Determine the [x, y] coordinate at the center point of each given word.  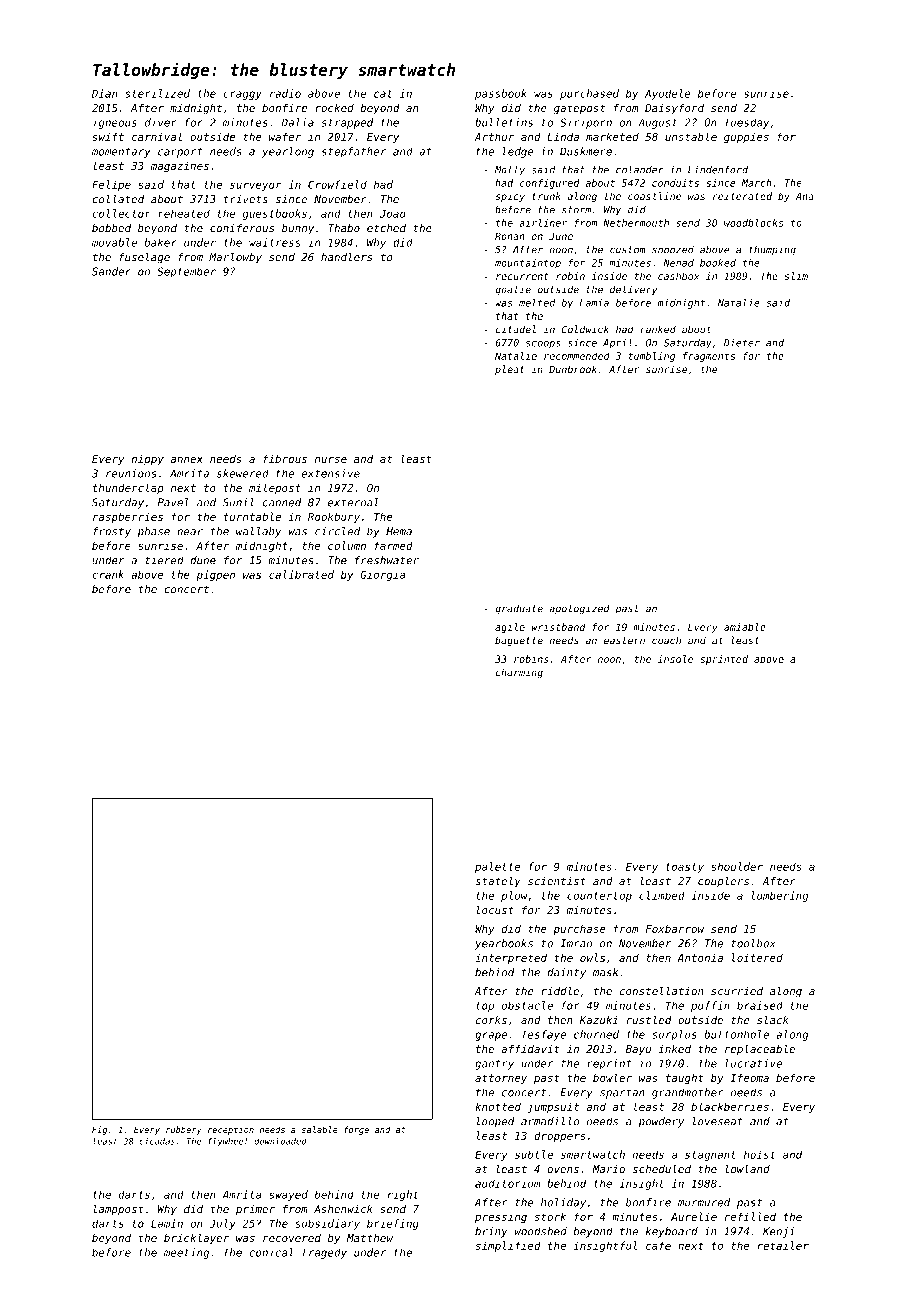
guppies [746, 138]
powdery [661, 1122]
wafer [285, 136]
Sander [111, 271]
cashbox [678, 276]
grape [491, 1036]
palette [498, 867]
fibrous [285, 458]
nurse [331, 460]
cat [383, 94]
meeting [186, 1253]
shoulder [737, 866]
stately [498, 882]
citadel [516, 329]
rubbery [184, 1130]
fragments [709, 357]
